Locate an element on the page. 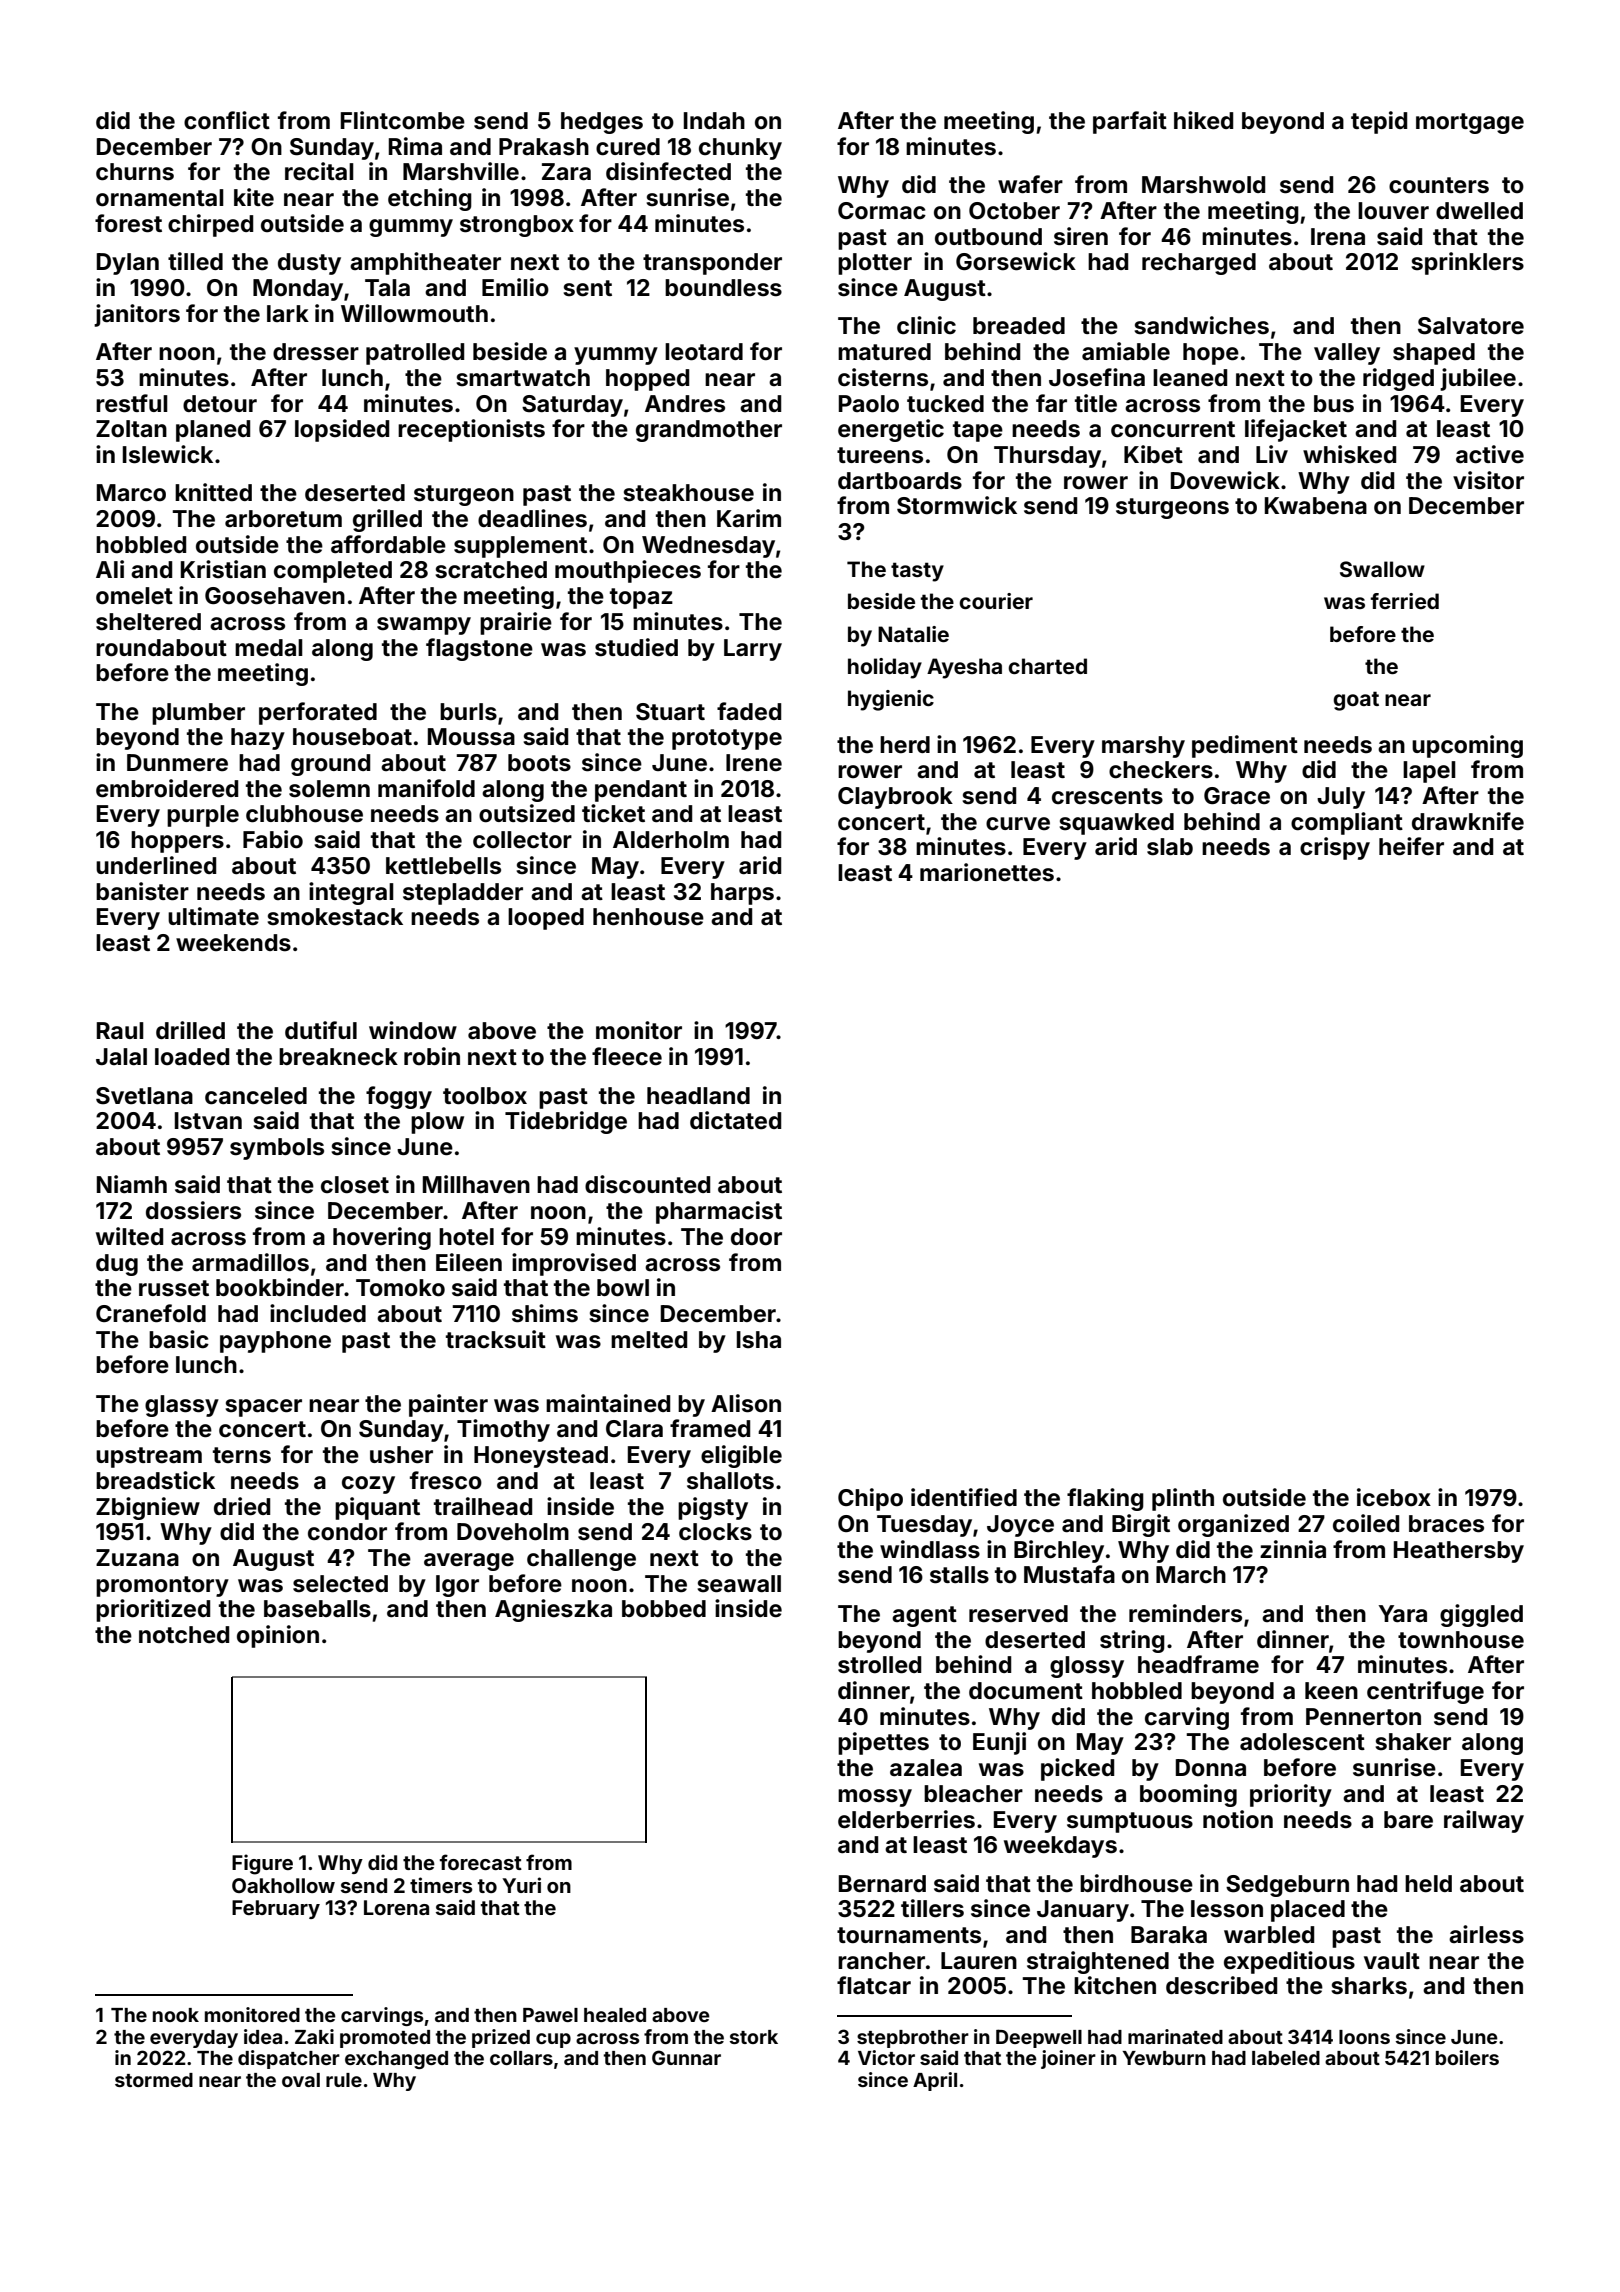  February is located at coordinates (276, 1909).
